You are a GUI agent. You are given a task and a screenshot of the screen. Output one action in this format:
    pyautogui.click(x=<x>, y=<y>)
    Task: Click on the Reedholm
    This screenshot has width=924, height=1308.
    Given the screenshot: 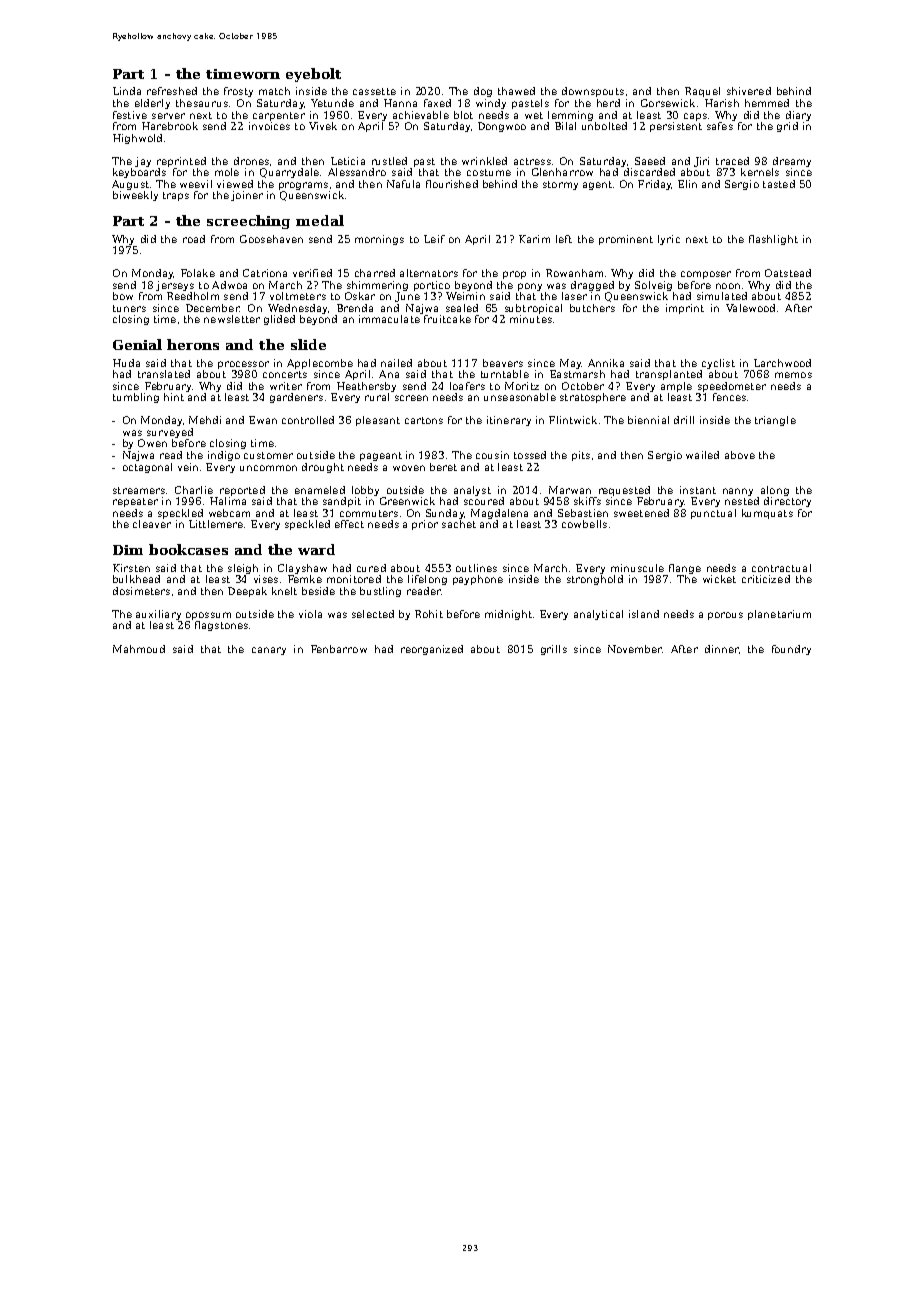 What is the action you would take?
    pyautogui.click(x=193, y=296)
